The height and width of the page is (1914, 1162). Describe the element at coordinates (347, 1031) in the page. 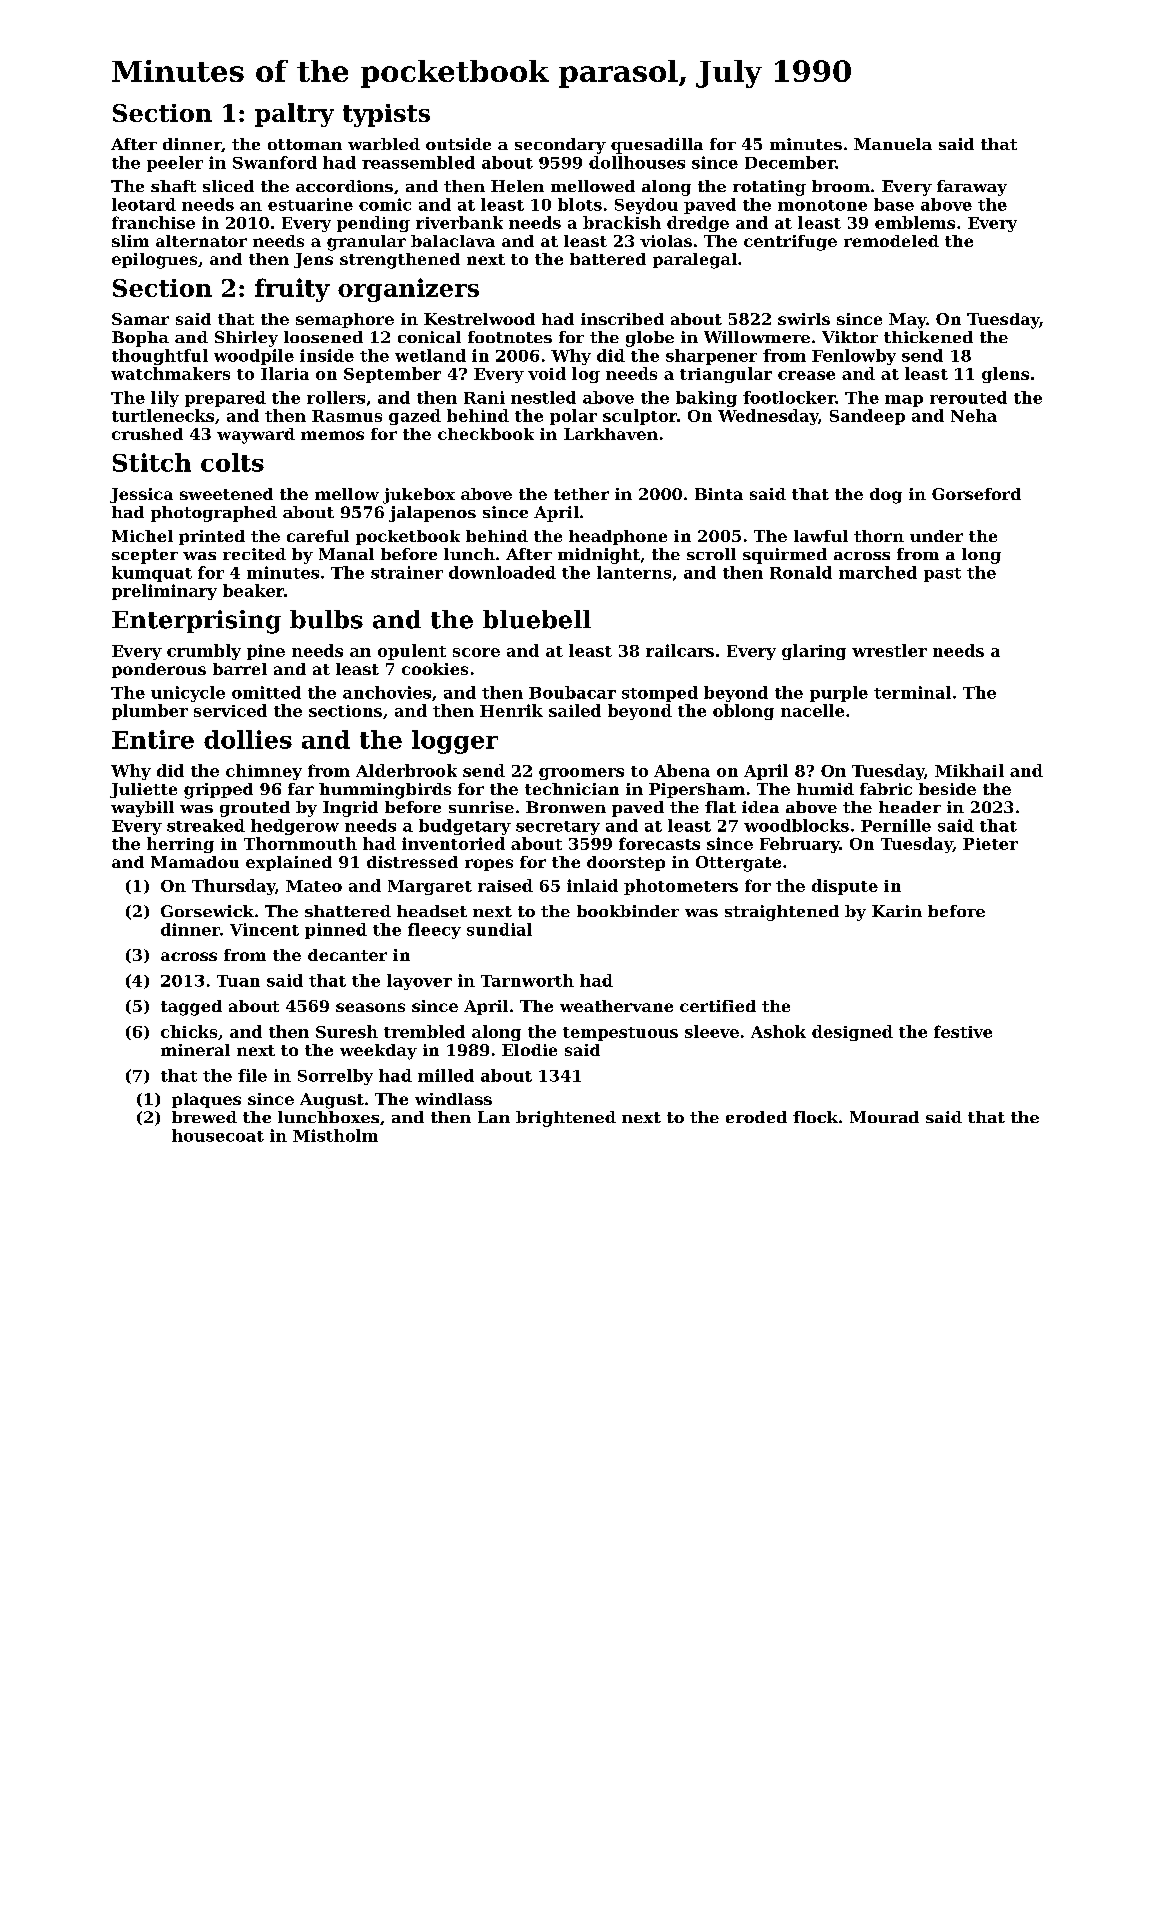

I see `Suresh` at that location.
